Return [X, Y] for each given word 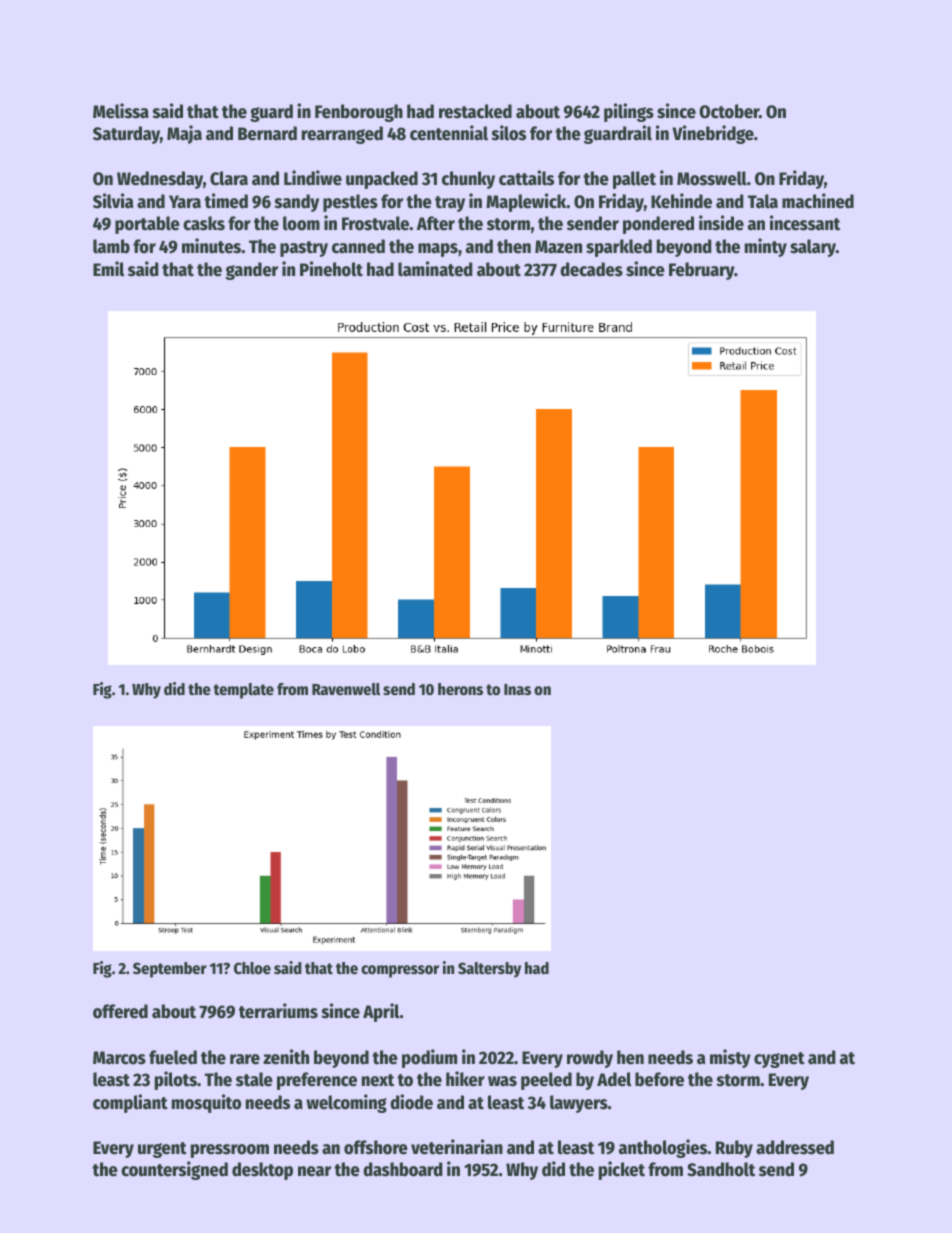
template [243, 691]
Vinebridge [713, 134]
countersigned [174, 1170]
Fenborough [359, 113]
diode [411, 1102]
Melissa [121, 111]
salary [813, 248]
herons [460, 689]
